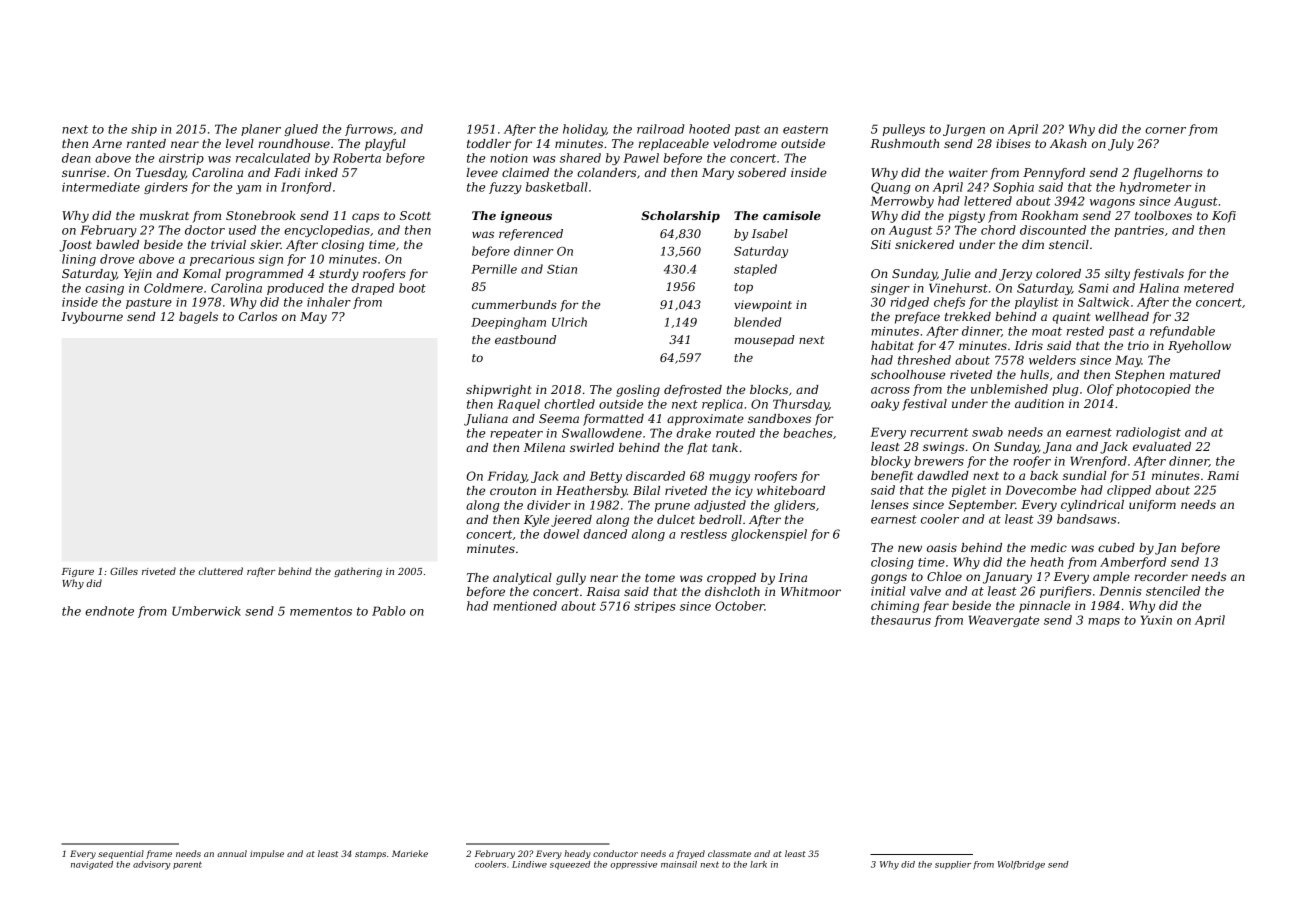  I want to click on Gilles, so click(124, 571).
